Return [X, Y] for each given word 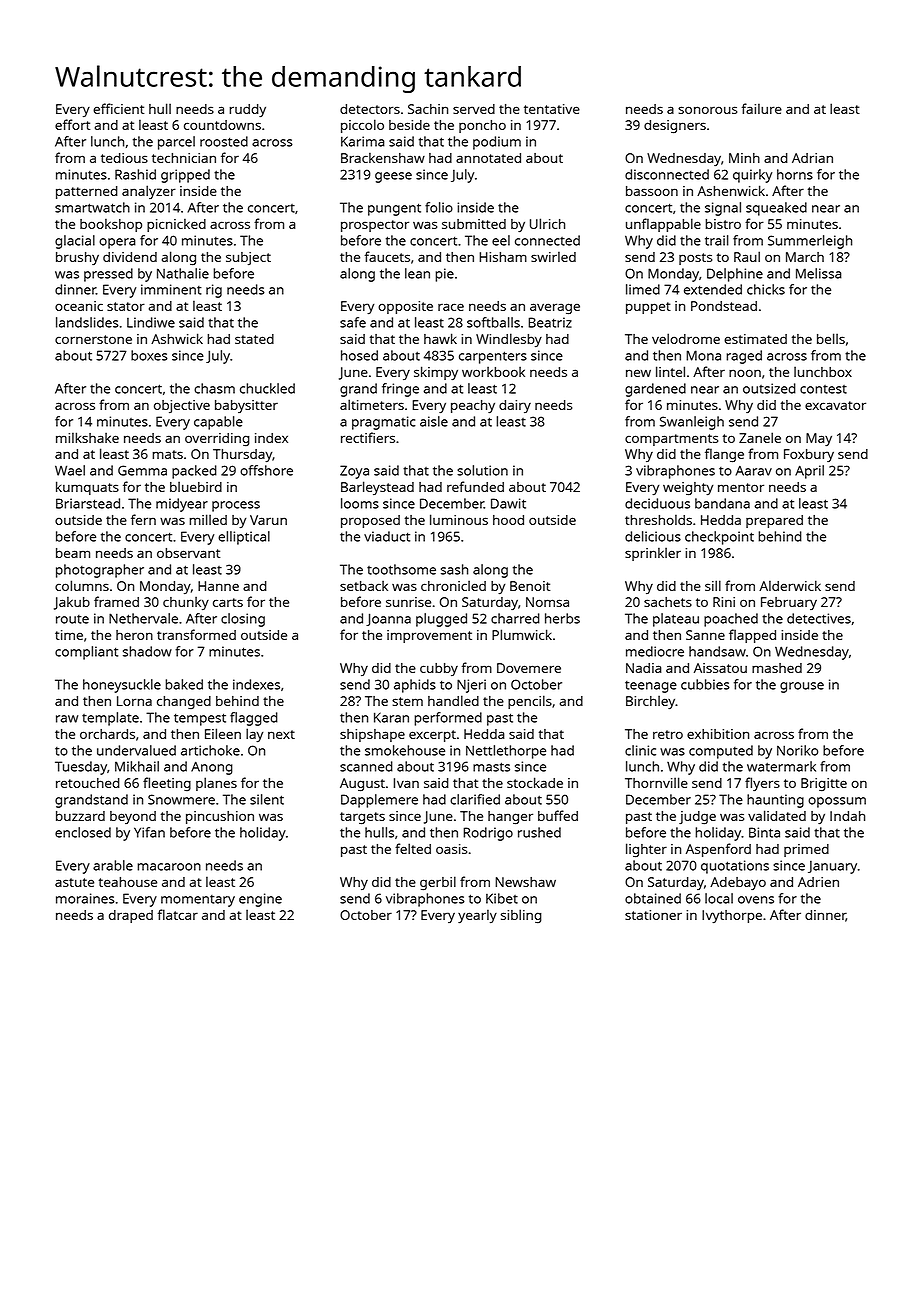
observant [188, 553]
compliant [86, 653]
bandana [722, 503]
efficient [118, 108]
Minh [744, 158]
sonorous [707, 110]
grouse [802, 687]
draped [131, 916]
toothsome [401, 569]
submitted [474, 224]
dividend [130, 257]
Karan [391, 717]
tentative [552, 109]
